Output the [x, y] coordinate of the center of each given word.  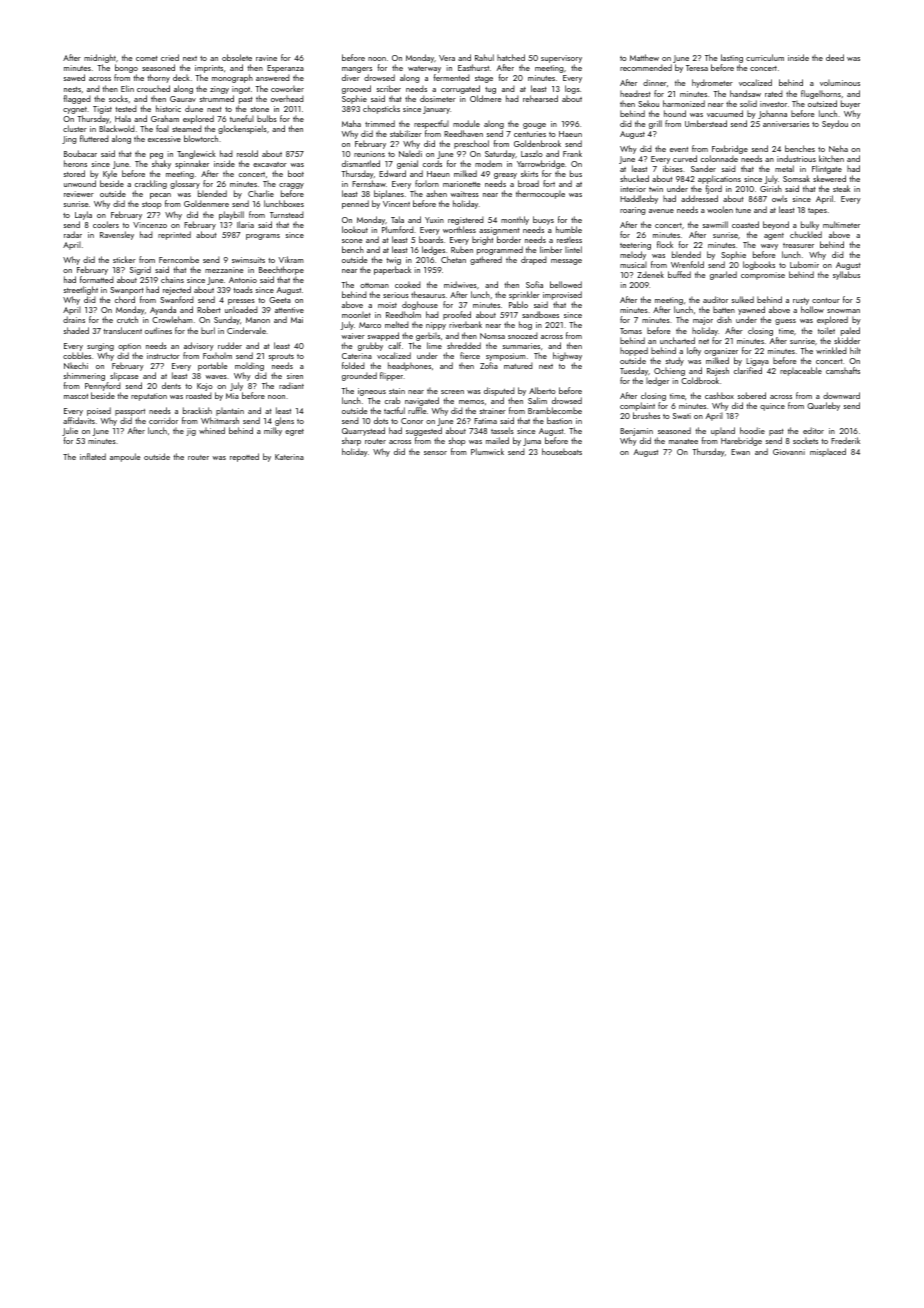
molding [249, 366]
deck [181, 77]
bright [482, 240]
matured [518, 365]
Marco [370, 325]
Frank [572, 153]
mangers [357, 71]
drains [74, 319]
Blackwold [117, 128]
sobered [752, 395]
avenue [661, 211]
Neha [838, 148]
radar [73, 234]
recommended [646, 67]
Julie [70, 431]
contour [826, 300]
